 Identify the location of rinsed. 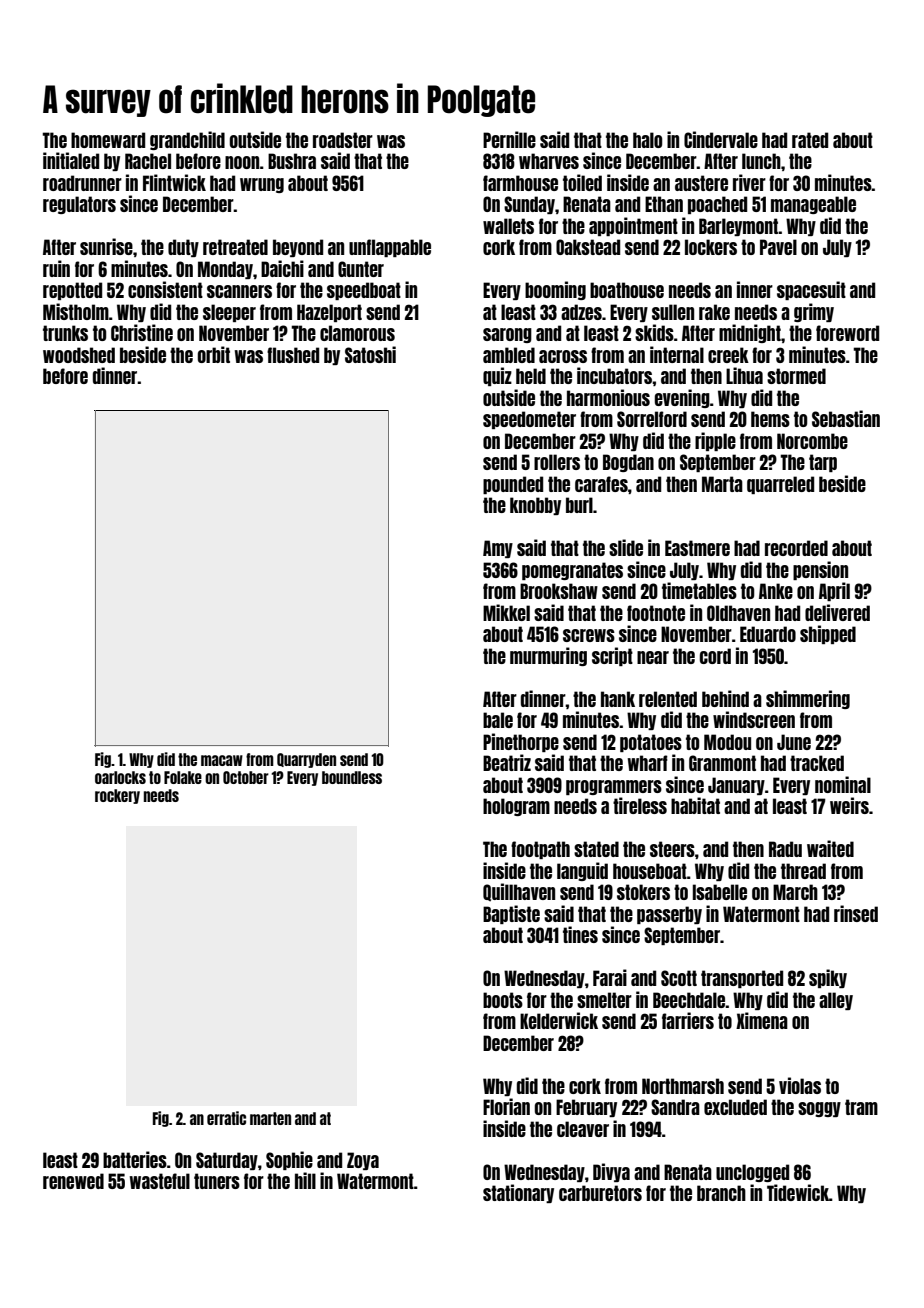
(856, 913).
